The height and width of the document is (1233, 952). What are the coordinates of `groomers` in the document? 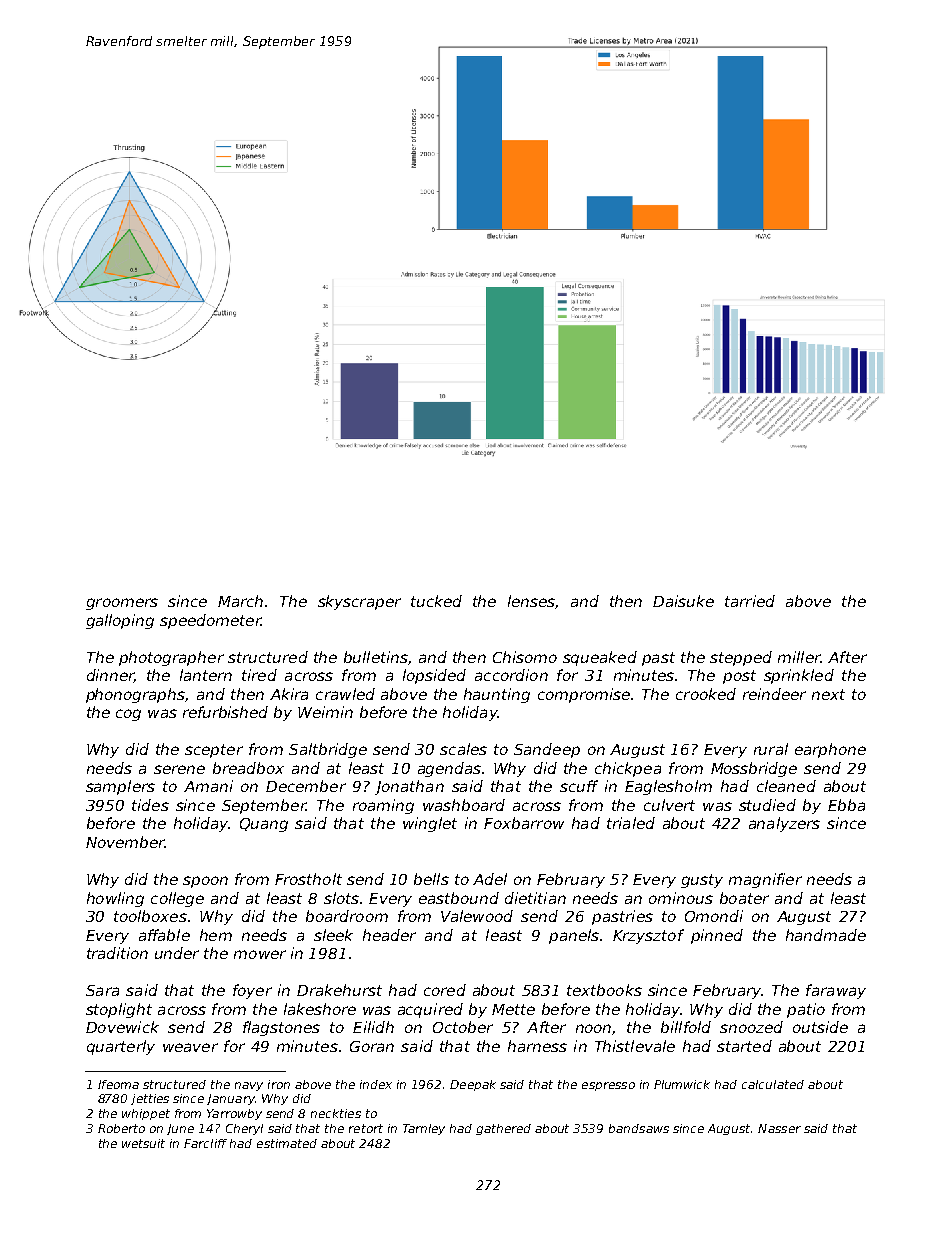 It's located at (122, 604).
